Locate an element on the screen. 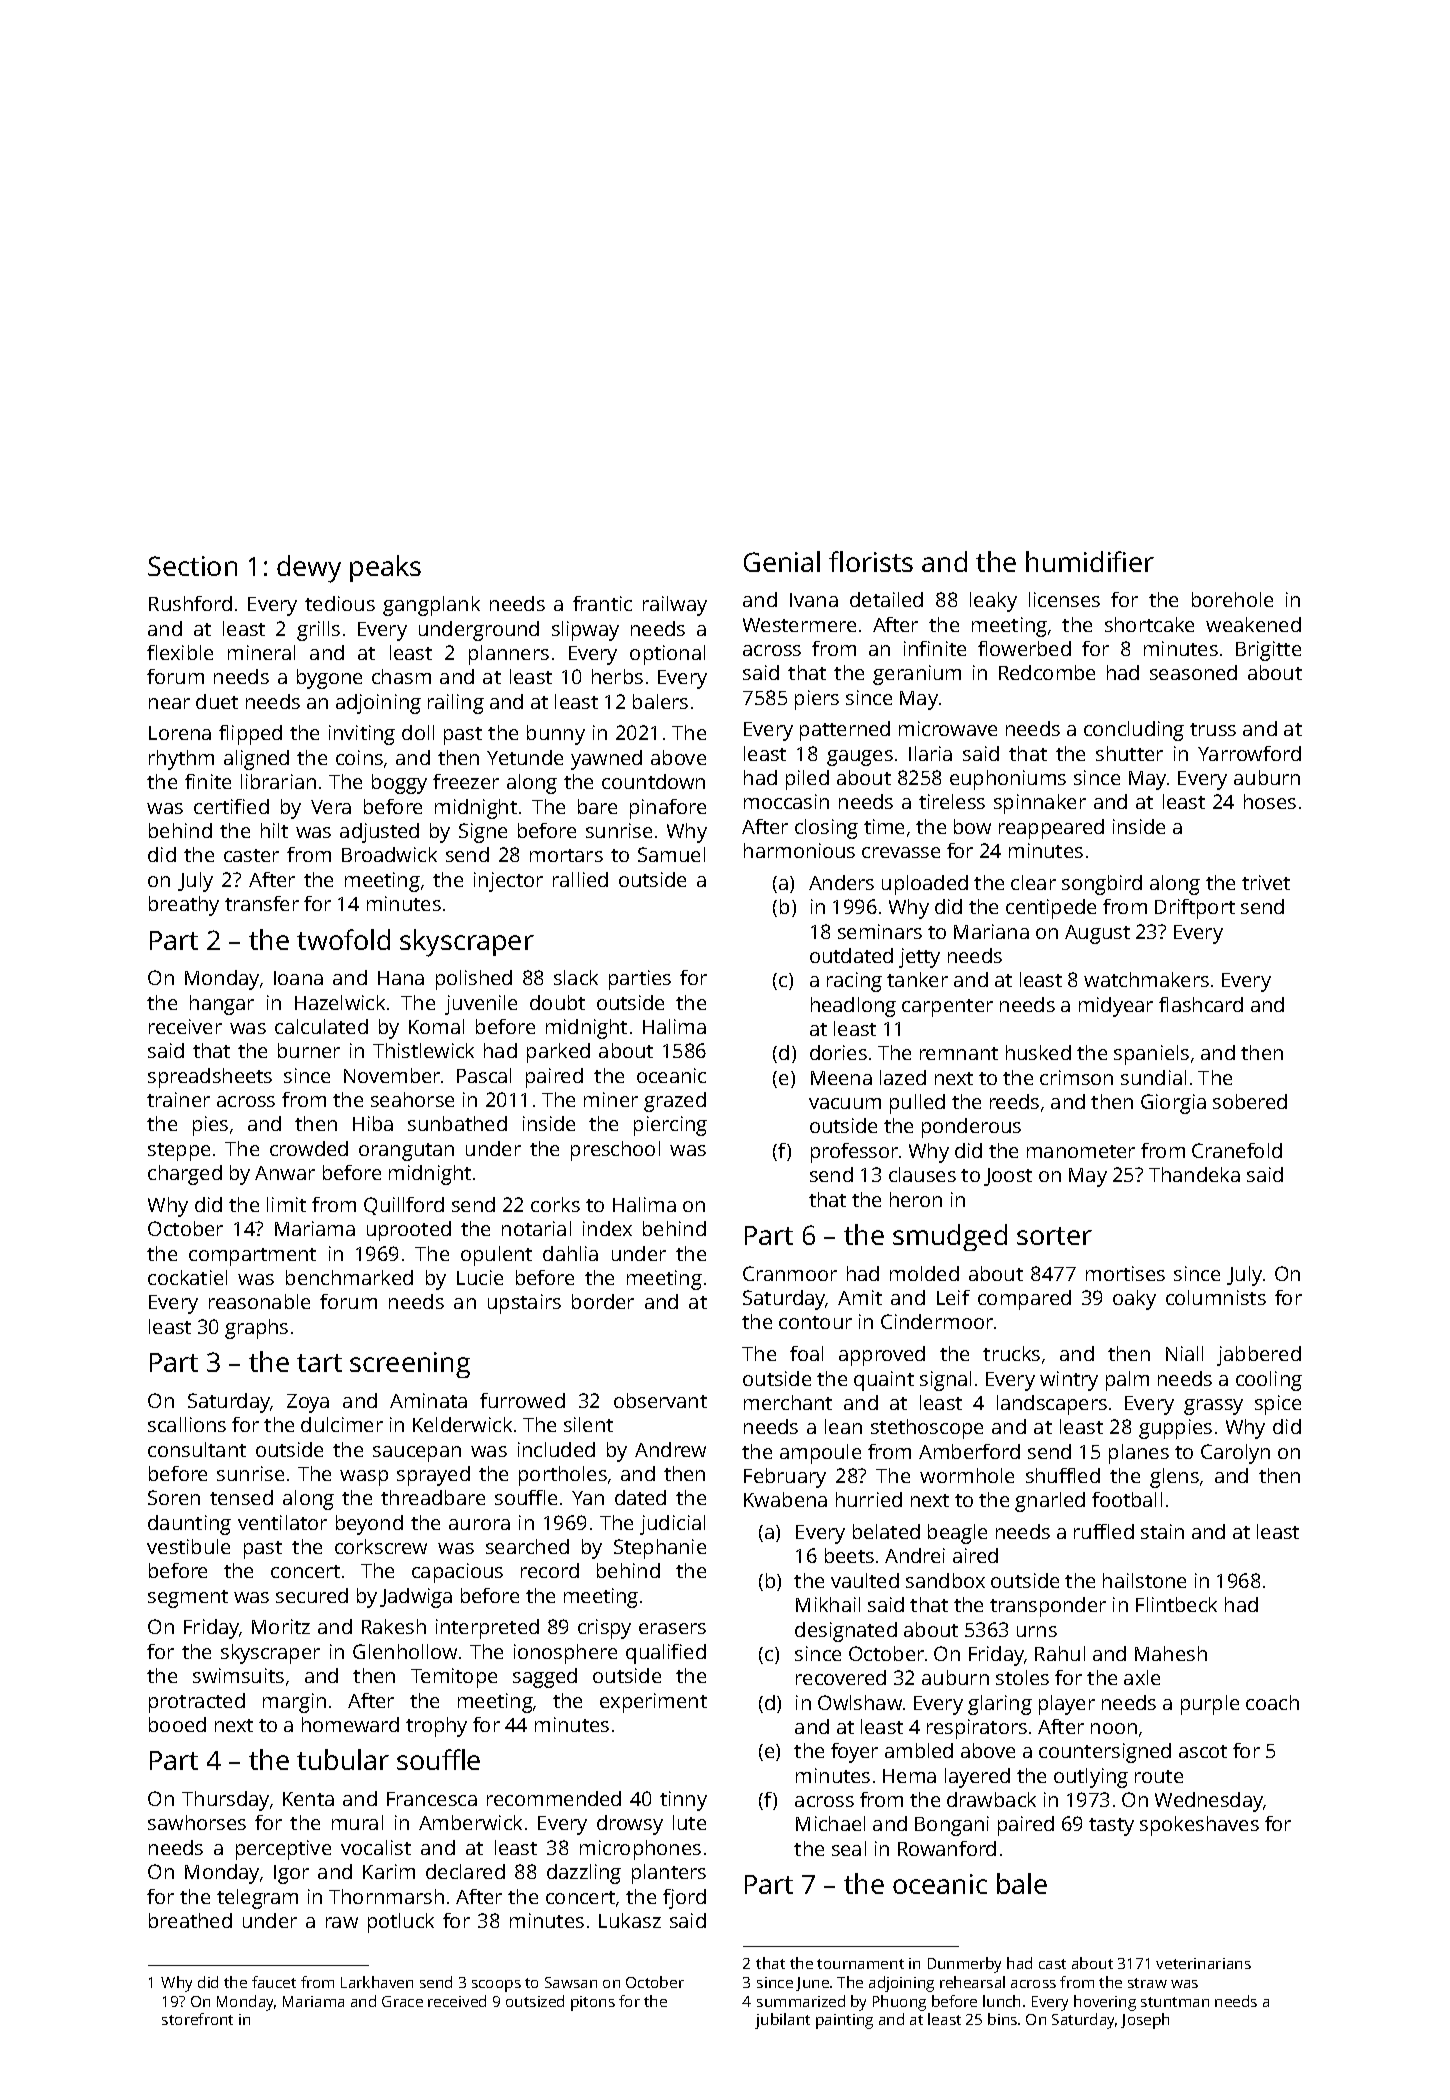 This screenshot has width=1450, height=2100. axle is located at coordinates (1142, 1677).
